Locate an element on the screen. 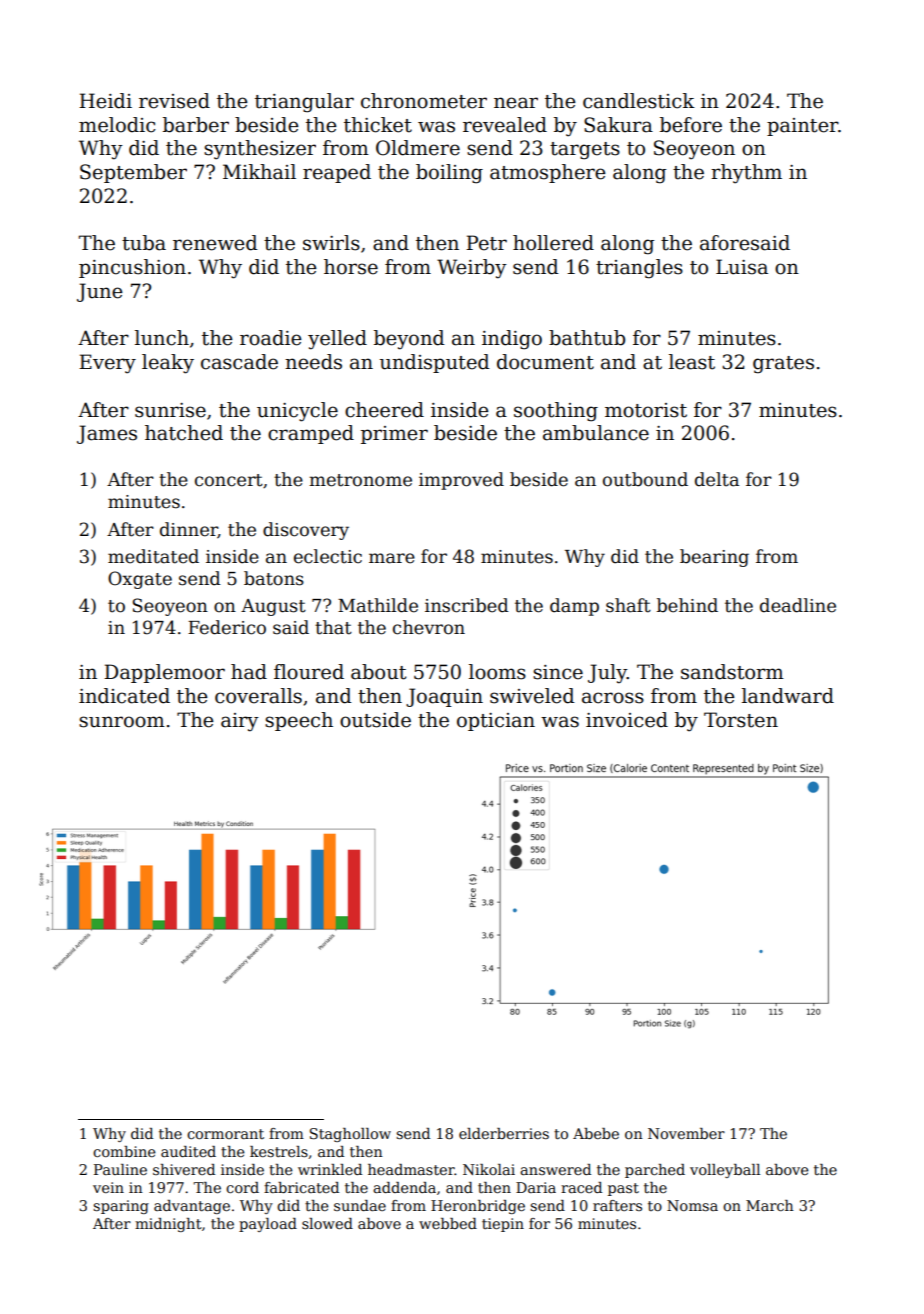 The height and width of the screenshot is (1314, 924). improved is located at coordinates (461, 481).
